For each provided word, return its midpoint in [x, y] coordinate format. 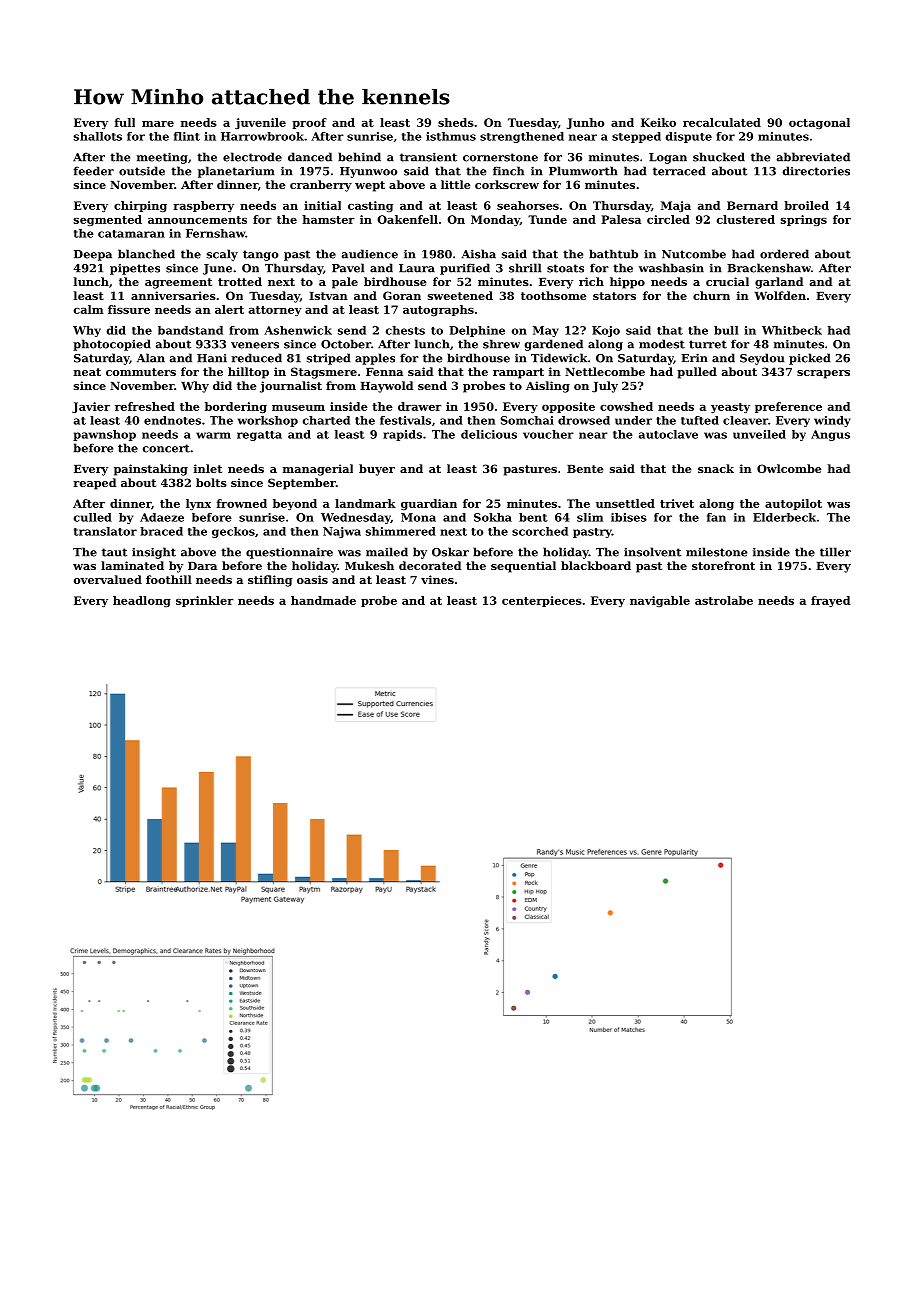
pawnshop [104, 435]
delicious [489, 434]
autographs [438, 310]
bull [726, 330]
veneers [255, 345]
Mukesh [369, 565]
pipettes [135, 269]
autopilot [793, 504]
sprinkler [205, 601]
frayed [830, 601]
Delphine [477, 331]
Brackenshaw [769, 268]
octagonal [819, 123]
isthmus [451, 136]
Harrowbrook [262, 136]
